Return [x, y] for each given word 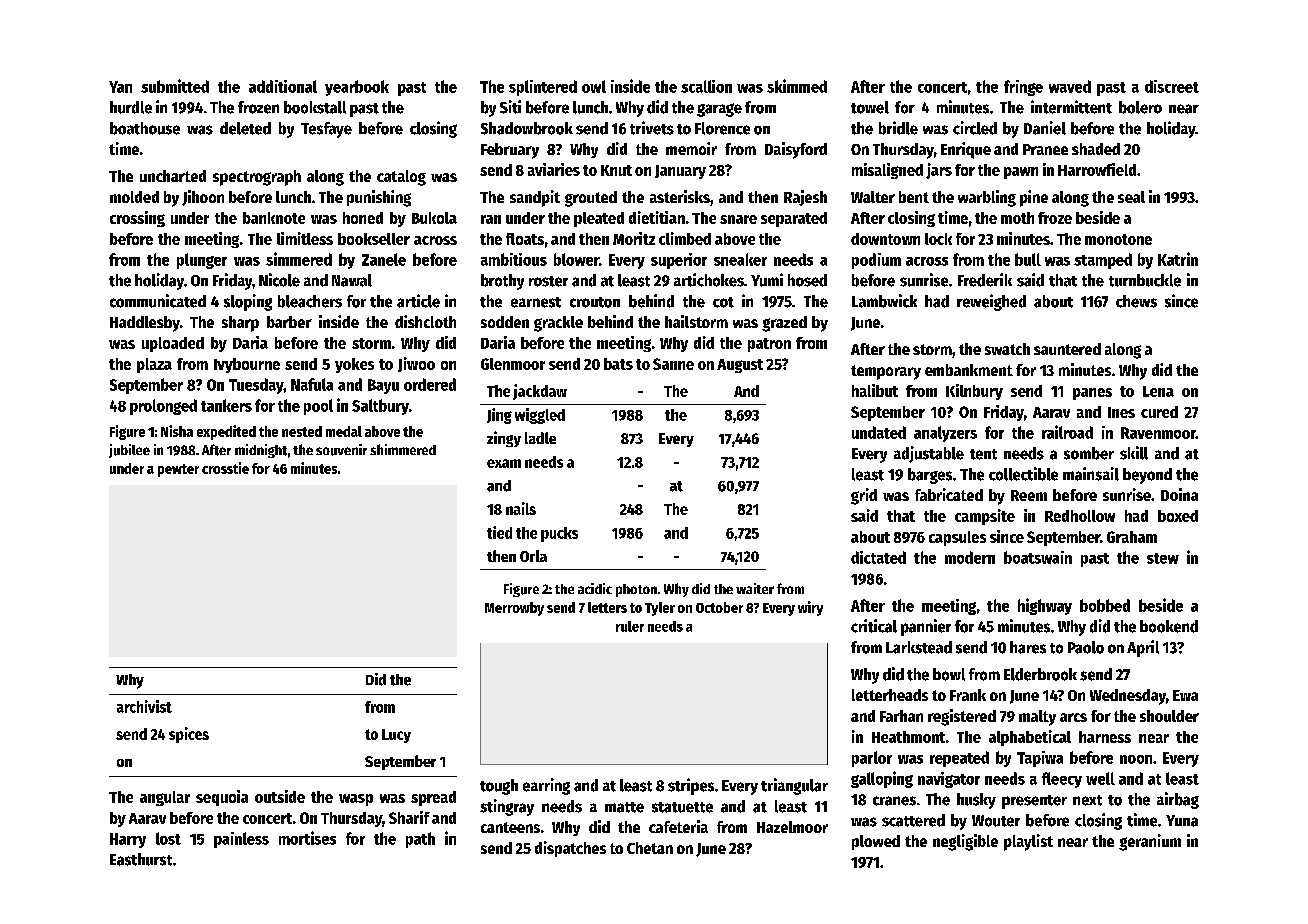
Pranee [1045, 149]
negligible [965, 842]
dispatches [570, 849]
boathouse [145, 128]
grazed [784, 324]
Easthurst [141, 859]
